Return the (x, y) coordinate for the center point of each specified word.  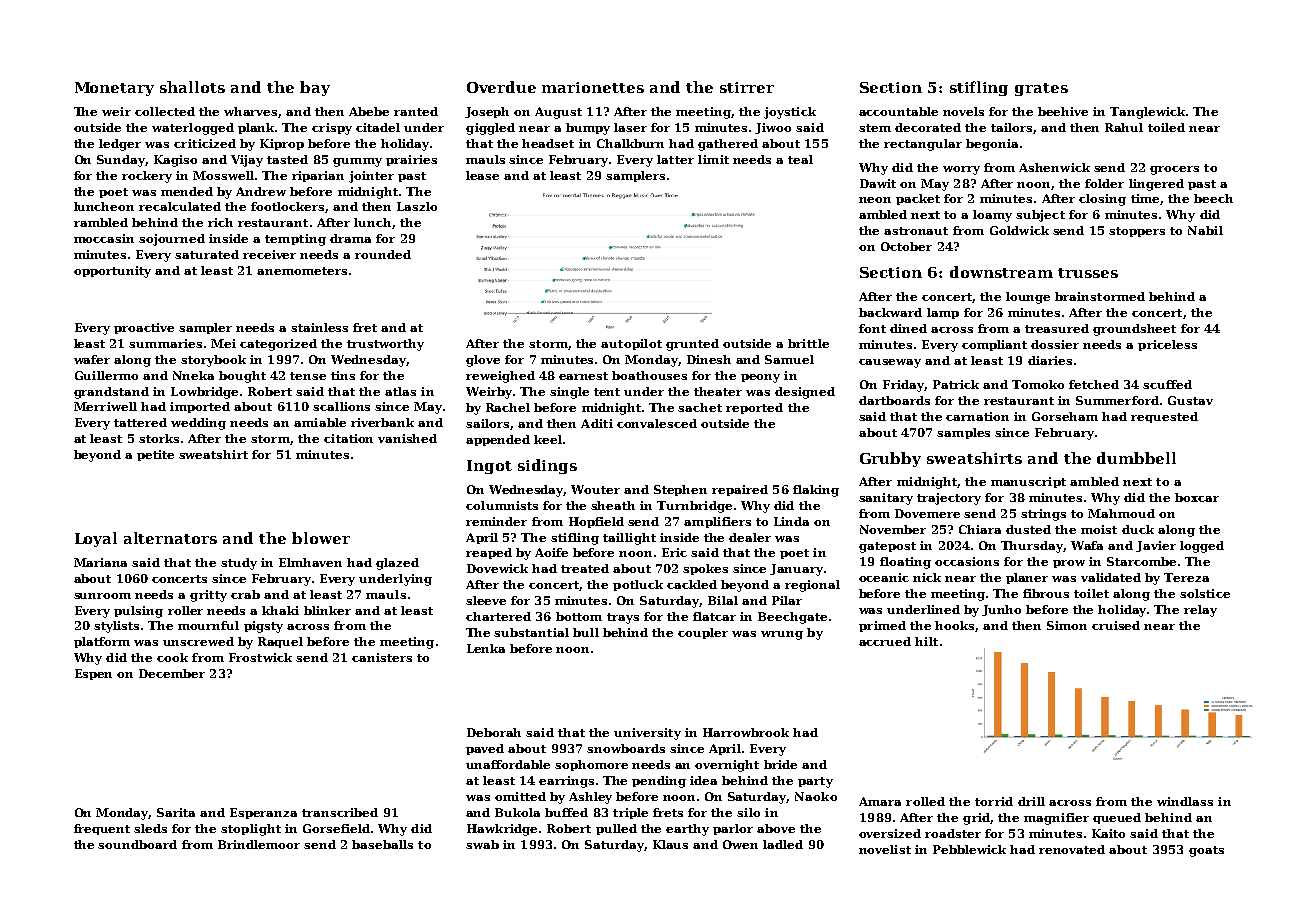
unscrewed (198, 641)
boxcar (1197, 497)
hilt (926, 641)
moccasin (104, 238)
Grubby (890, 459)
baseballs (382, 844)
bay (315, 88)
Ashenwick (1054, 167)
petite (155, 455)
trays (623, 618)
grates (1041, 89)
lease (482, 175)
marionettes (593, 87)
